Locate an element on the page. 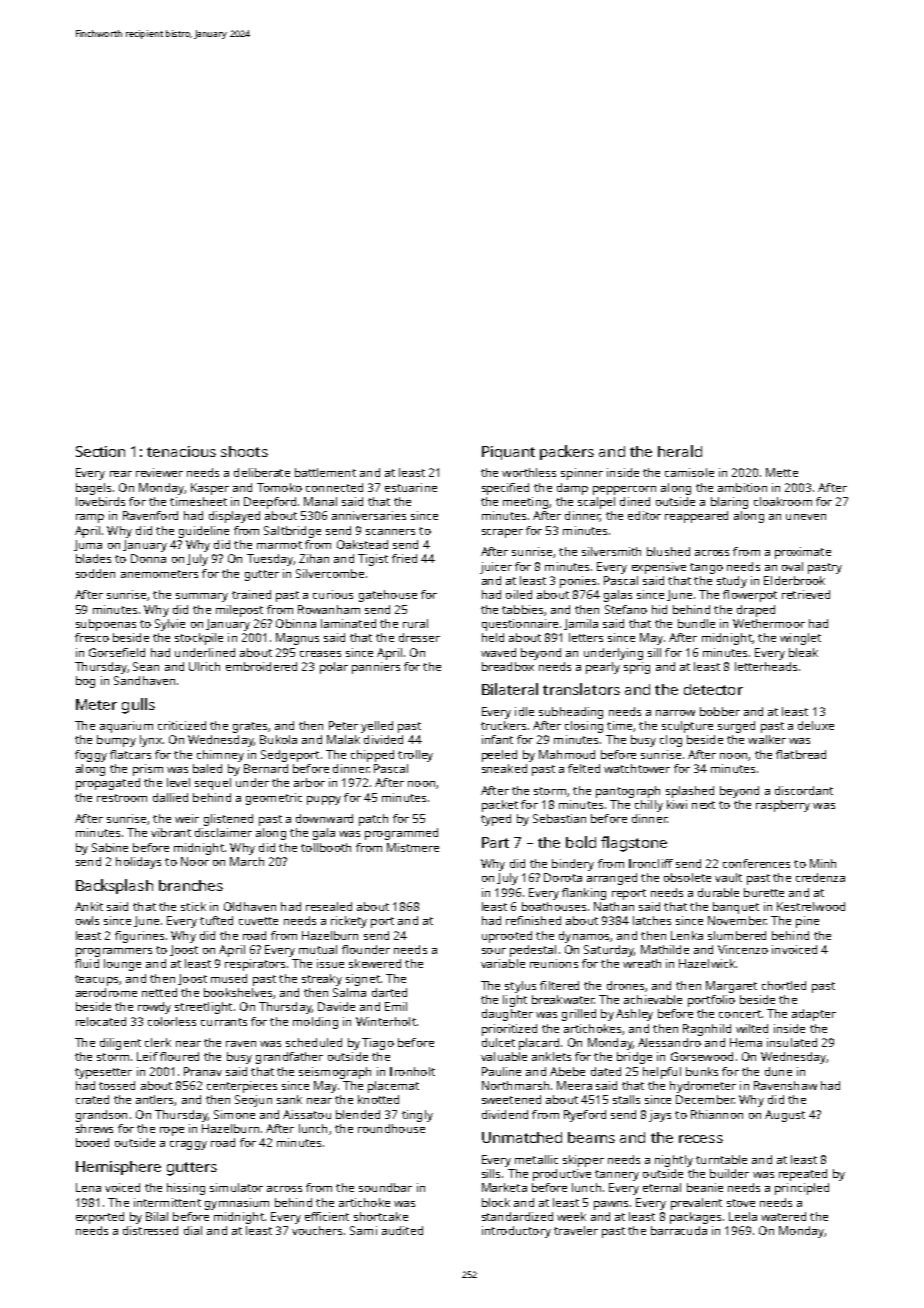 Image resolution: width=924 pixels, height=1308 pixels. craggy is located at coordinates (188, 1145).
